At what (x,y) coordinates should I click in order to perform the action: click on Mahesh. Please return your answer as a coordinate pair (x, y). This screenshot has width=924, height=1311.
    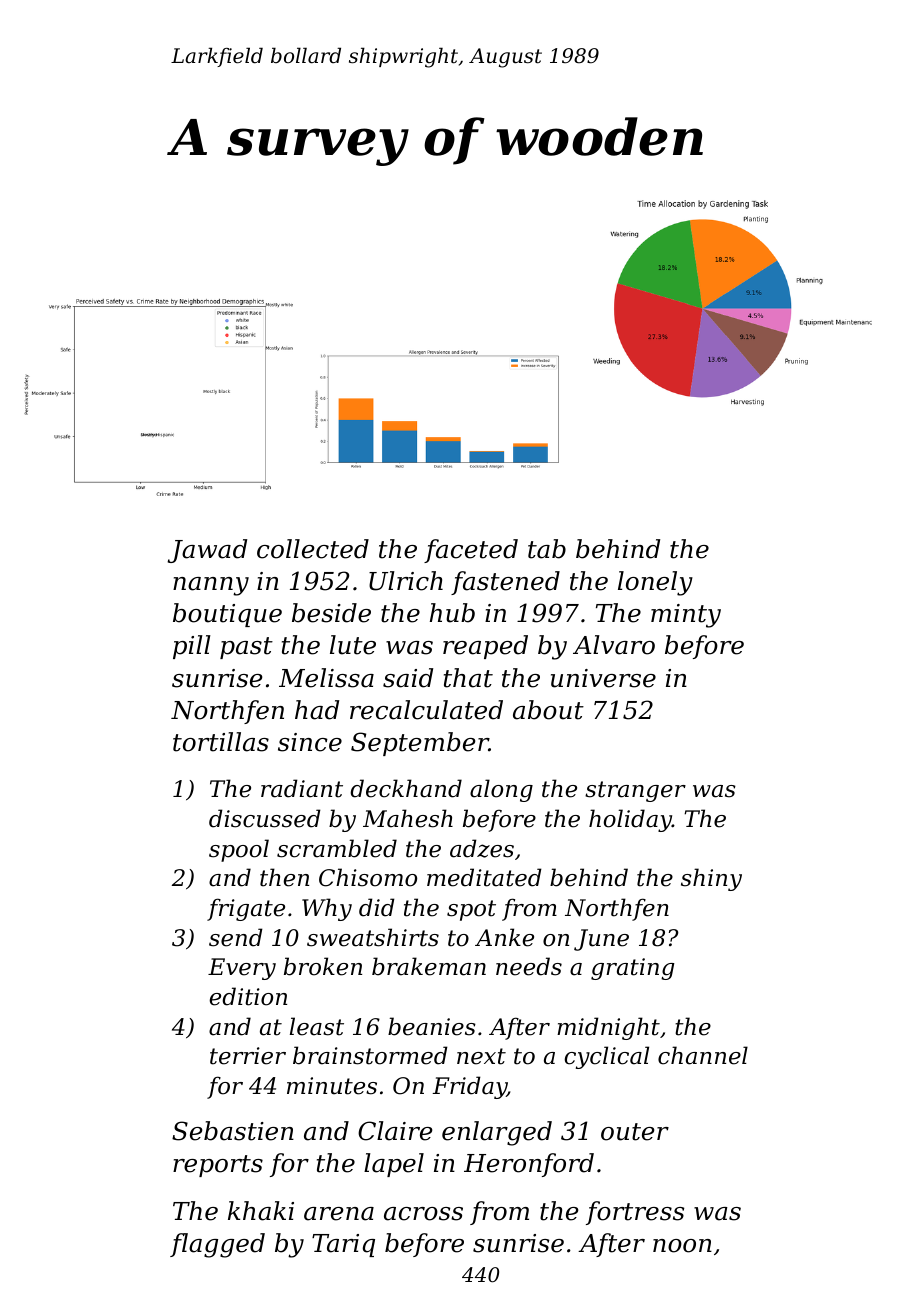
    Looking at the image, I should click on (408, 818).
